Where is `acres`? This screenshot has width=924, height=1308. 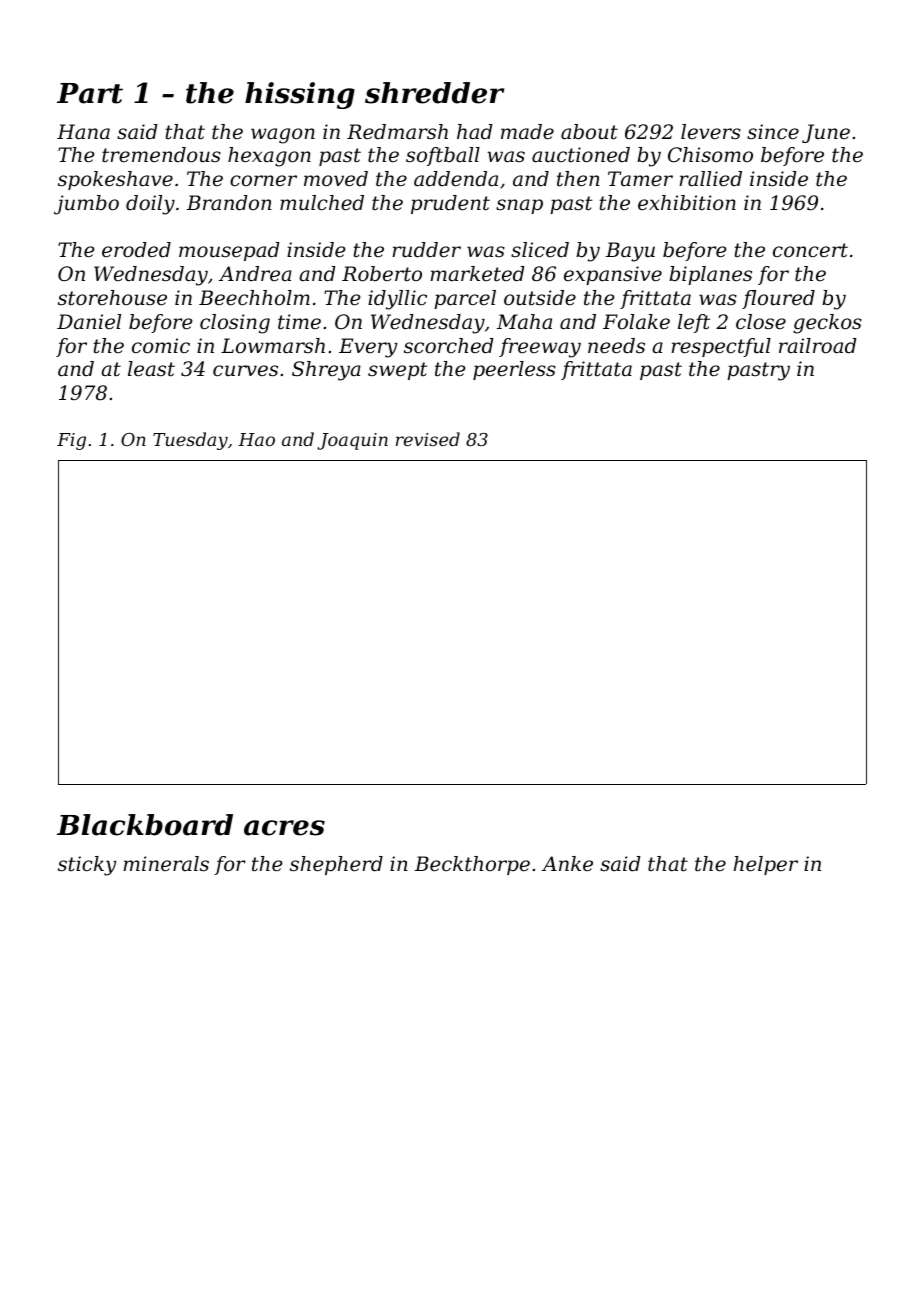 acres is located at coordinates (284, 828).
